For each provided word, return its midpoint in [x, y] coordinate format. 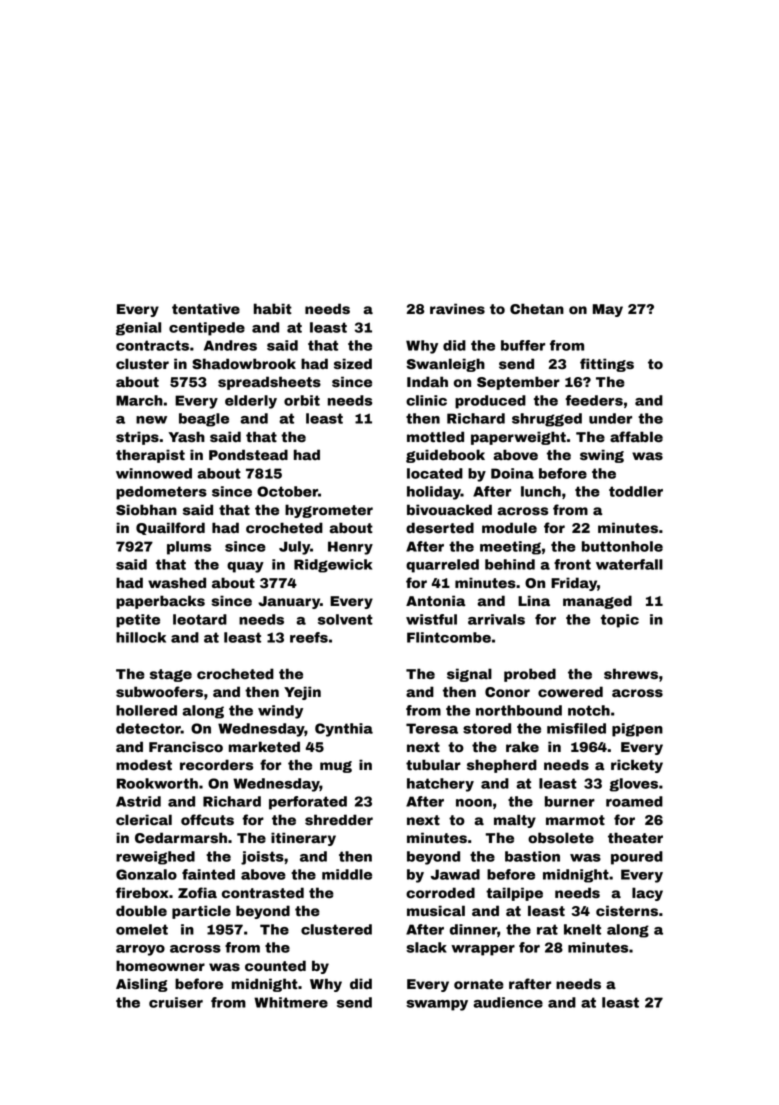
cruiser [176, 1002]
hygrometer [329, 511]
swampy [437, 1005]
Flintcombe [449, 637]
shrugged [547, 420]
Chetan [537, 309]
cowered [570, 692]
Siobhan [146, 510]
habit [273, 309]
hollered [146, 710]
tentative [206, 309]
